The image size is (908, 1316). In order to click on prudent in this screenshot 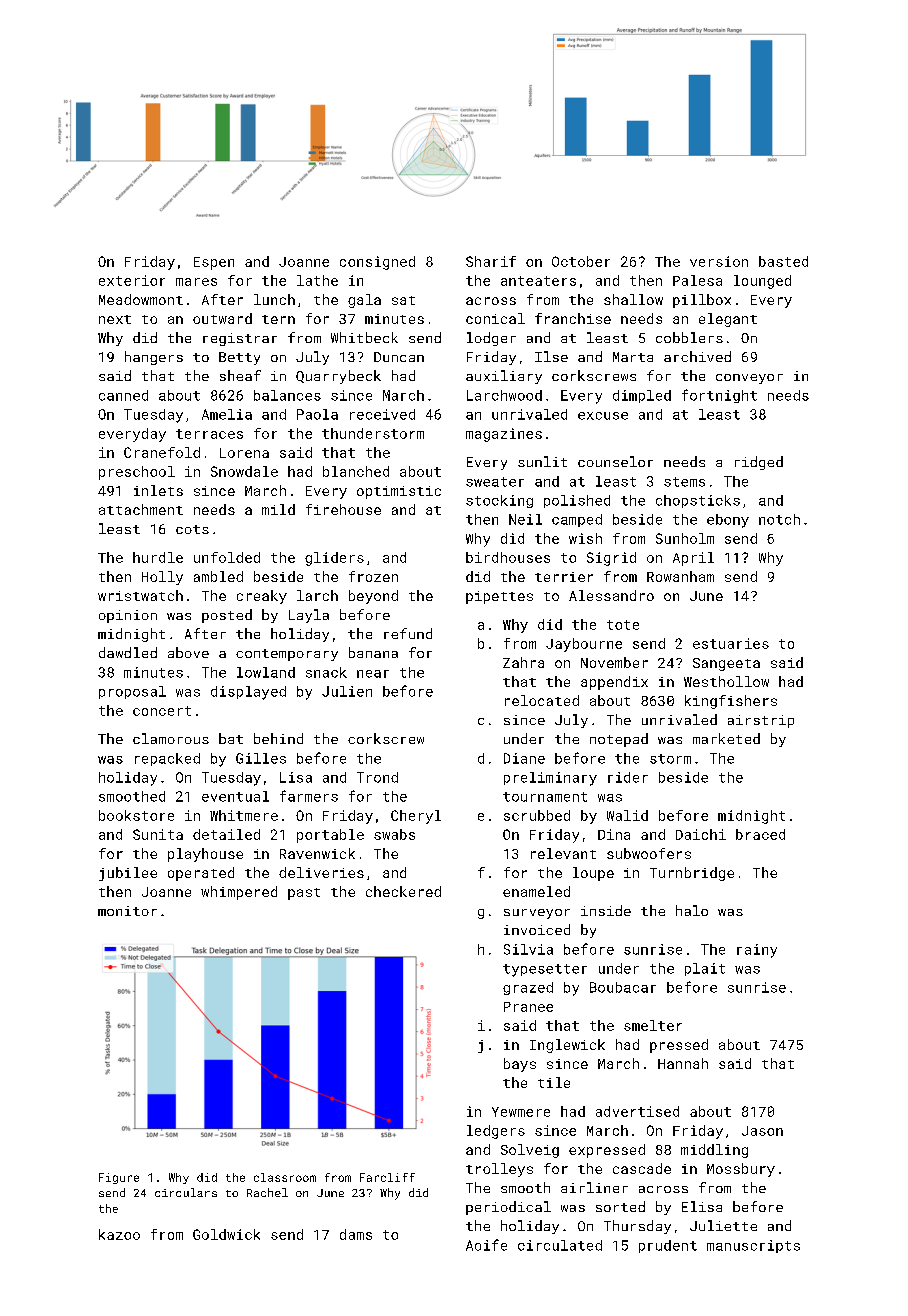, I will do `click(668, 1246)`.
